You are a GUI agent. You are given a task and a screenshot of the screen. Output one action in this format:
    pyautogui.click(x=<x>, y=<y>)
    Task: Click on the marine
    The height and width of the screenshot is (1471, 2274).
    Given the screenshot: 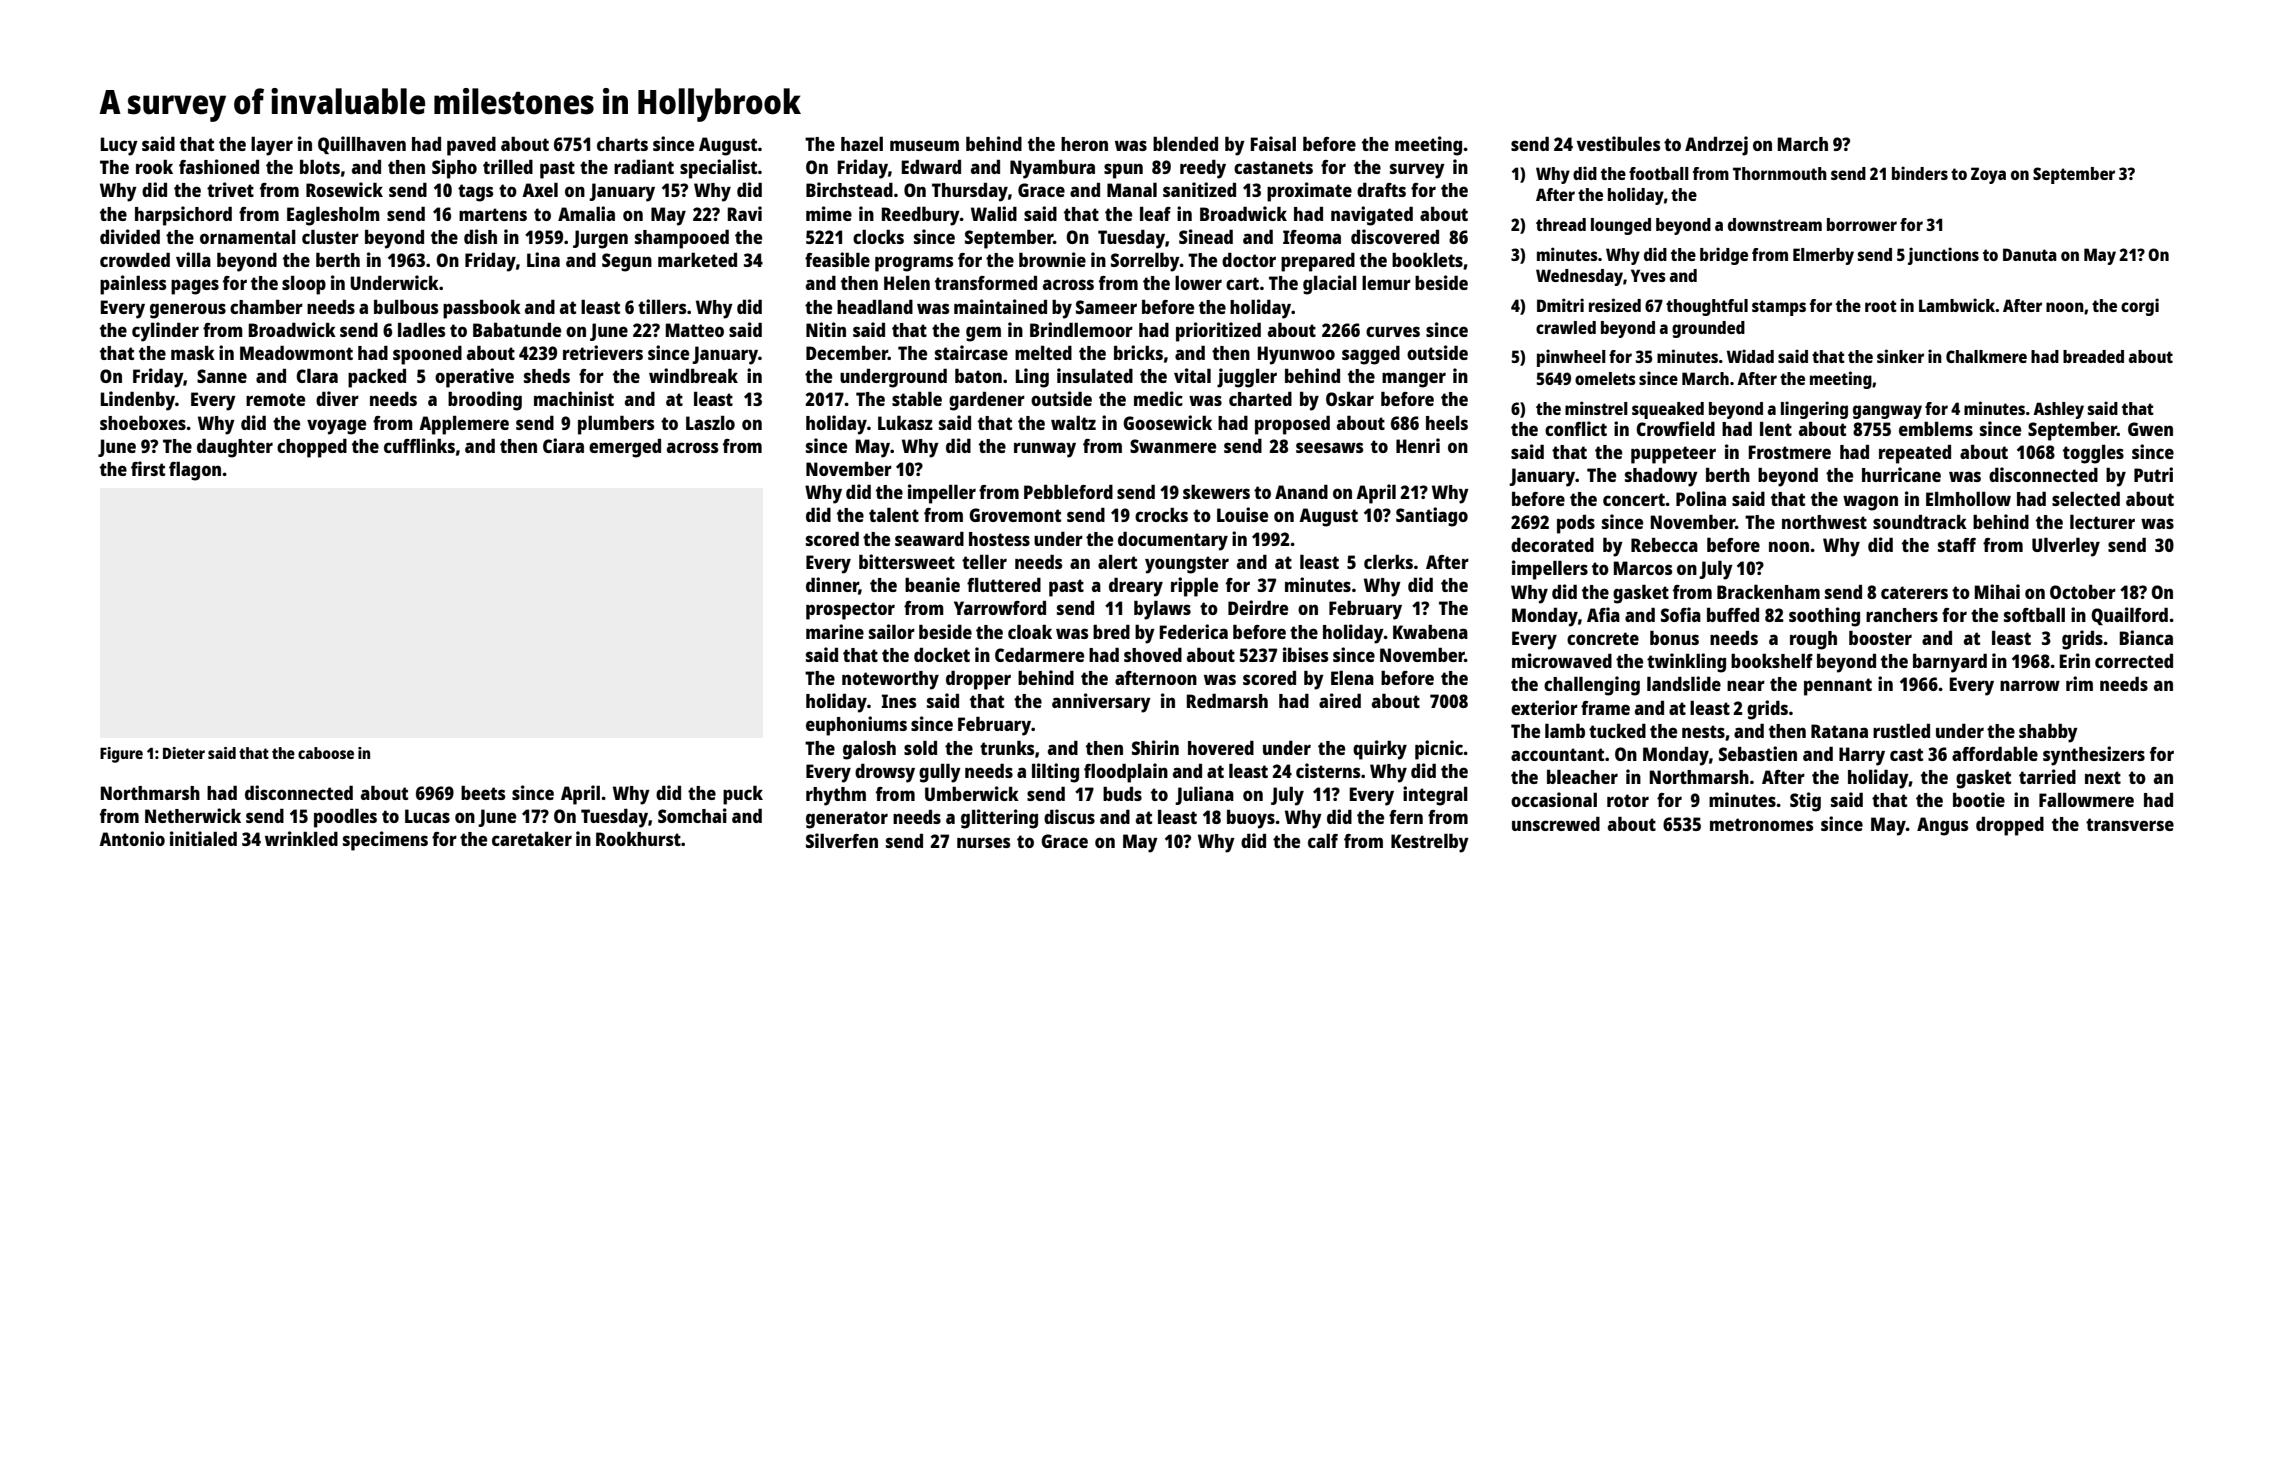 What is the action you would take?
    pyautogui.click(x=835, y=631)
